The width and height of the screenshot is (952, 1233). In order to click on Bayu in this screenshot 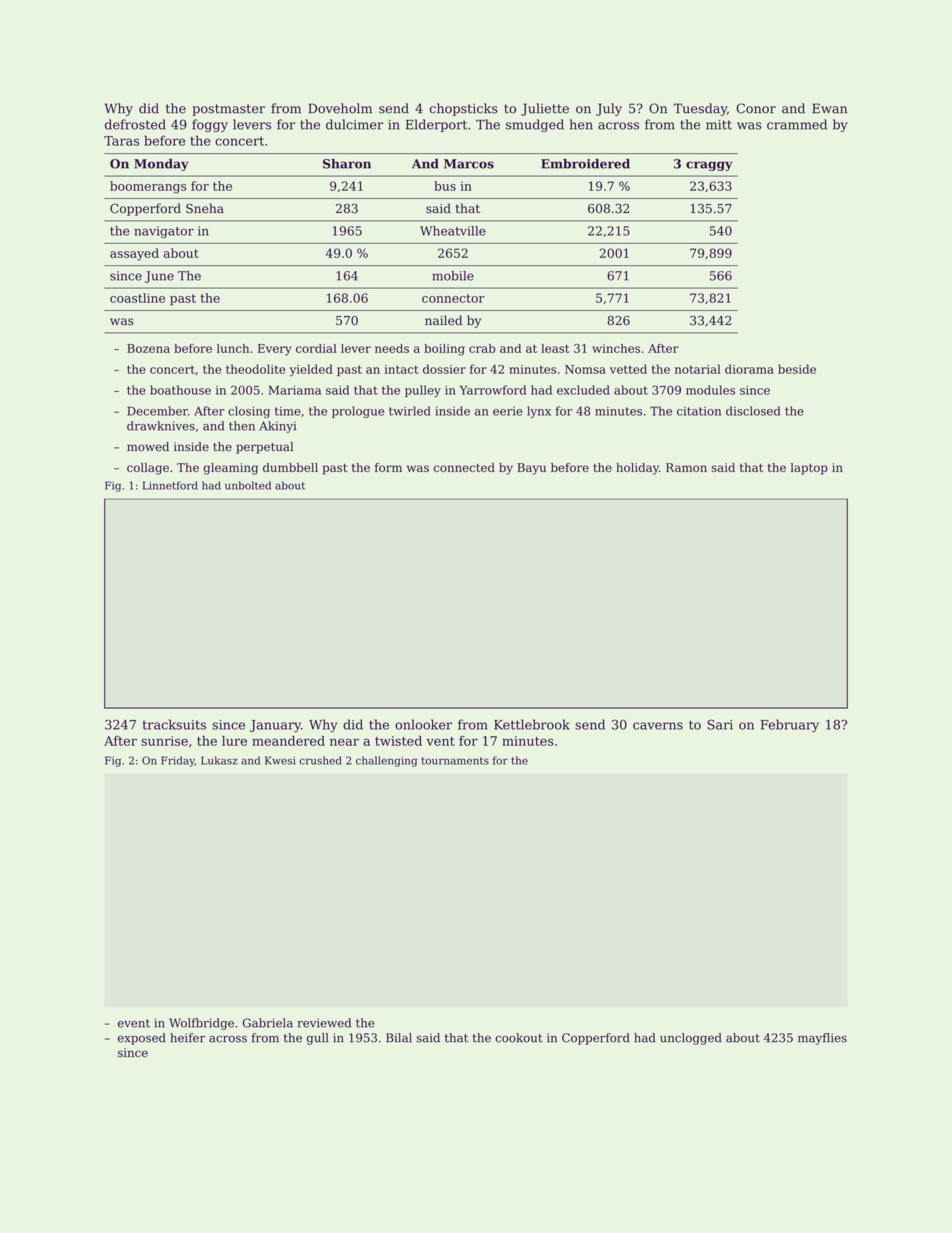, I will do `click(531, 469)`.
